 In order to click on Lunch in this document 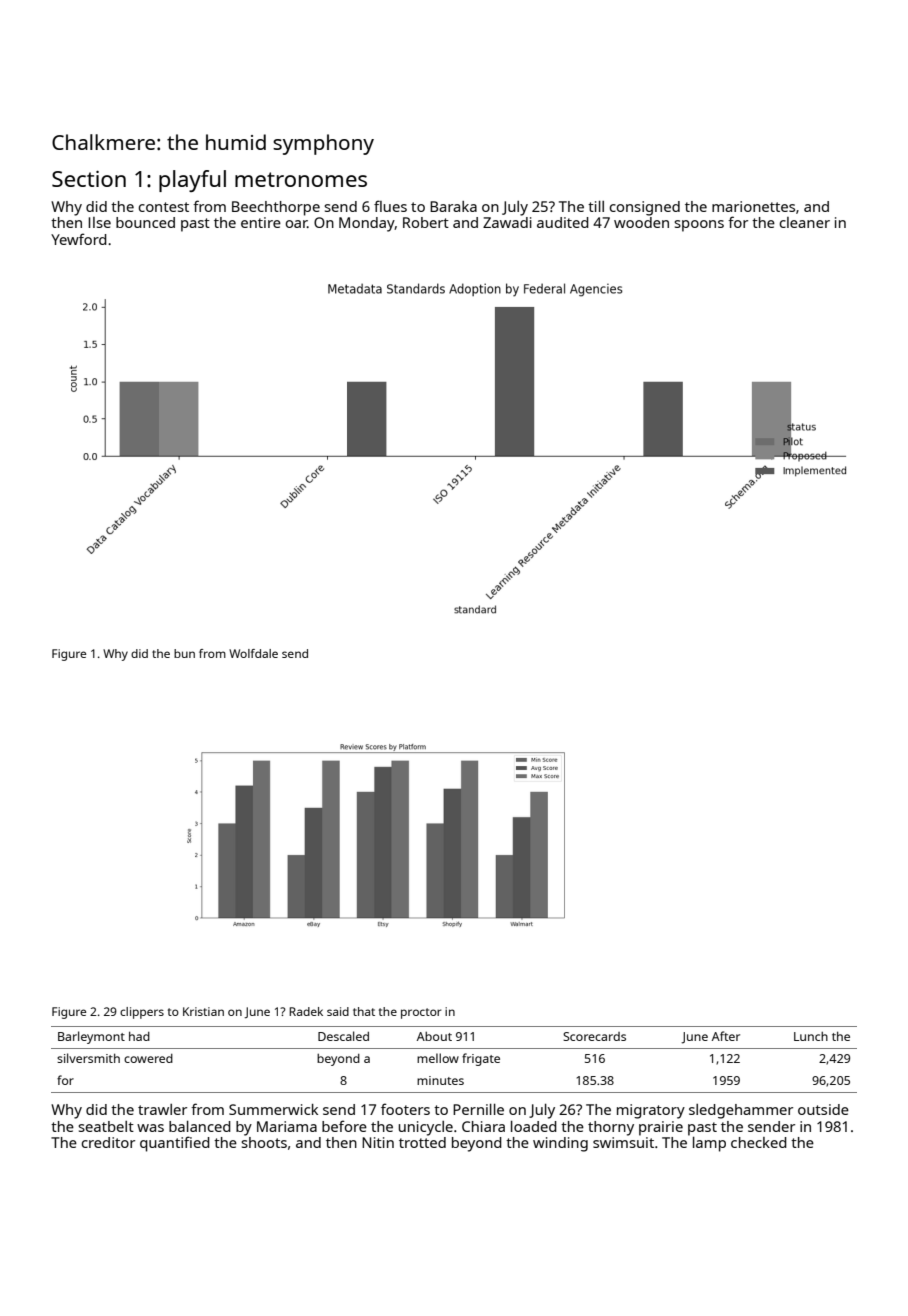, I will do `click(811, 1036)`.
